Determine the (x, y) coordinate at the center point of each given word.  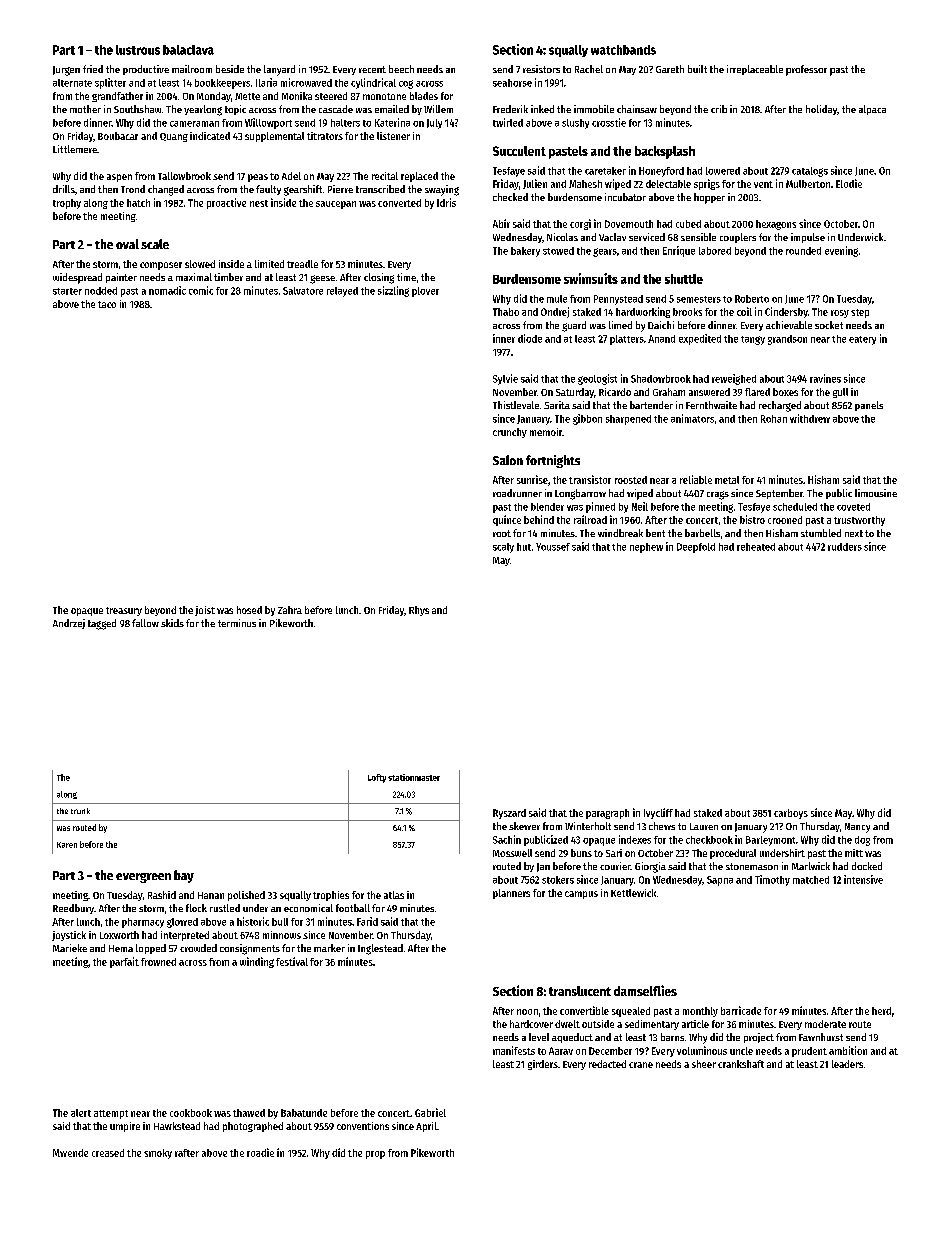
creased (108, 1153)
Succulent (519, 151)
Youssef (553, 547)
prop (375, 1155)
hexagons (776, 225)
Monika (297, 96)
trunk (80, 811)
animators (692, 418)
